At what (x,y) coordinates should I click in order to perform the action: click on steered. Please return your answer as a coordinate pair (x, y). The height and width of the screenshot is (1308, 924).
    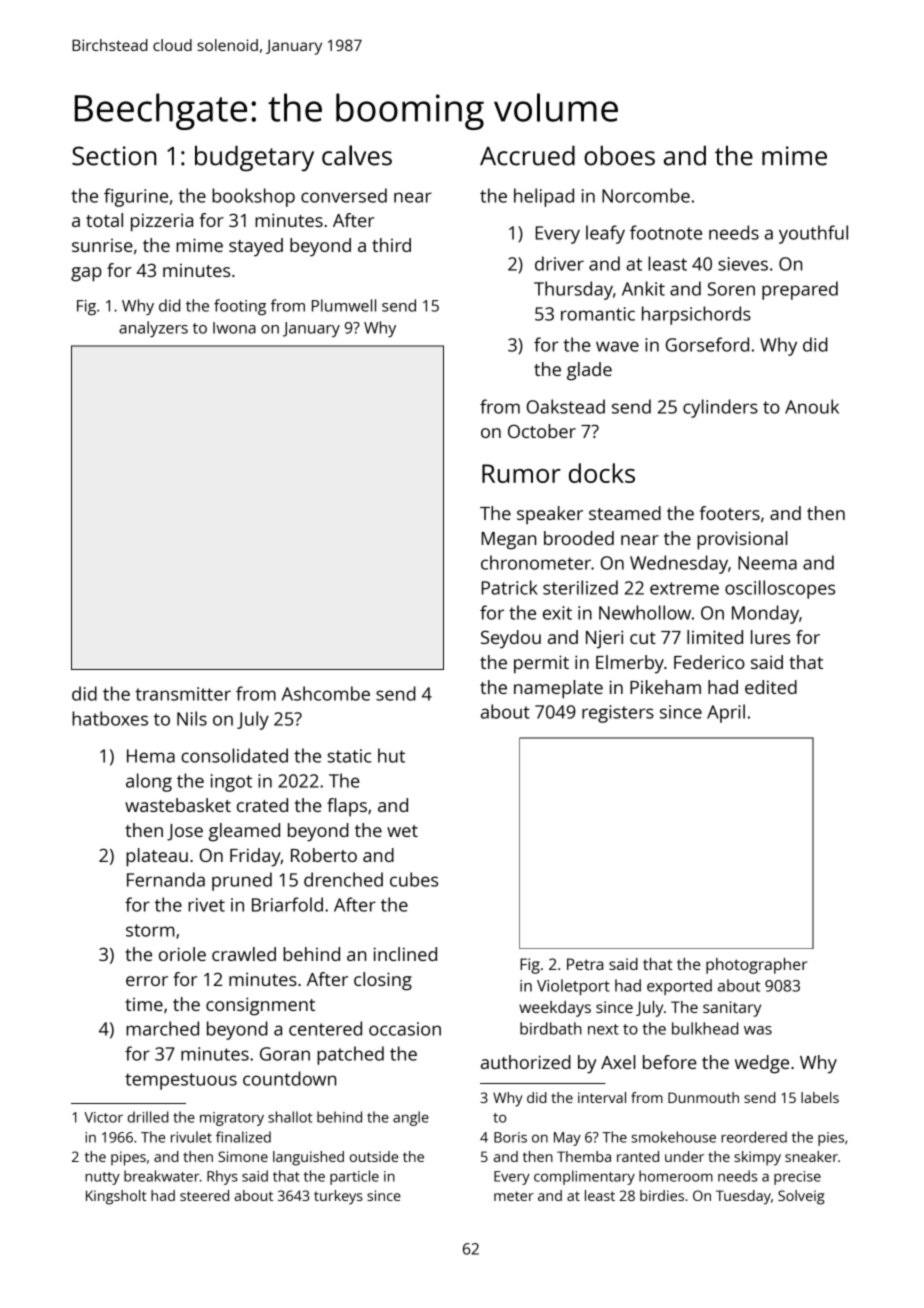
    Looking at the image, I should click on (204, 1195).
